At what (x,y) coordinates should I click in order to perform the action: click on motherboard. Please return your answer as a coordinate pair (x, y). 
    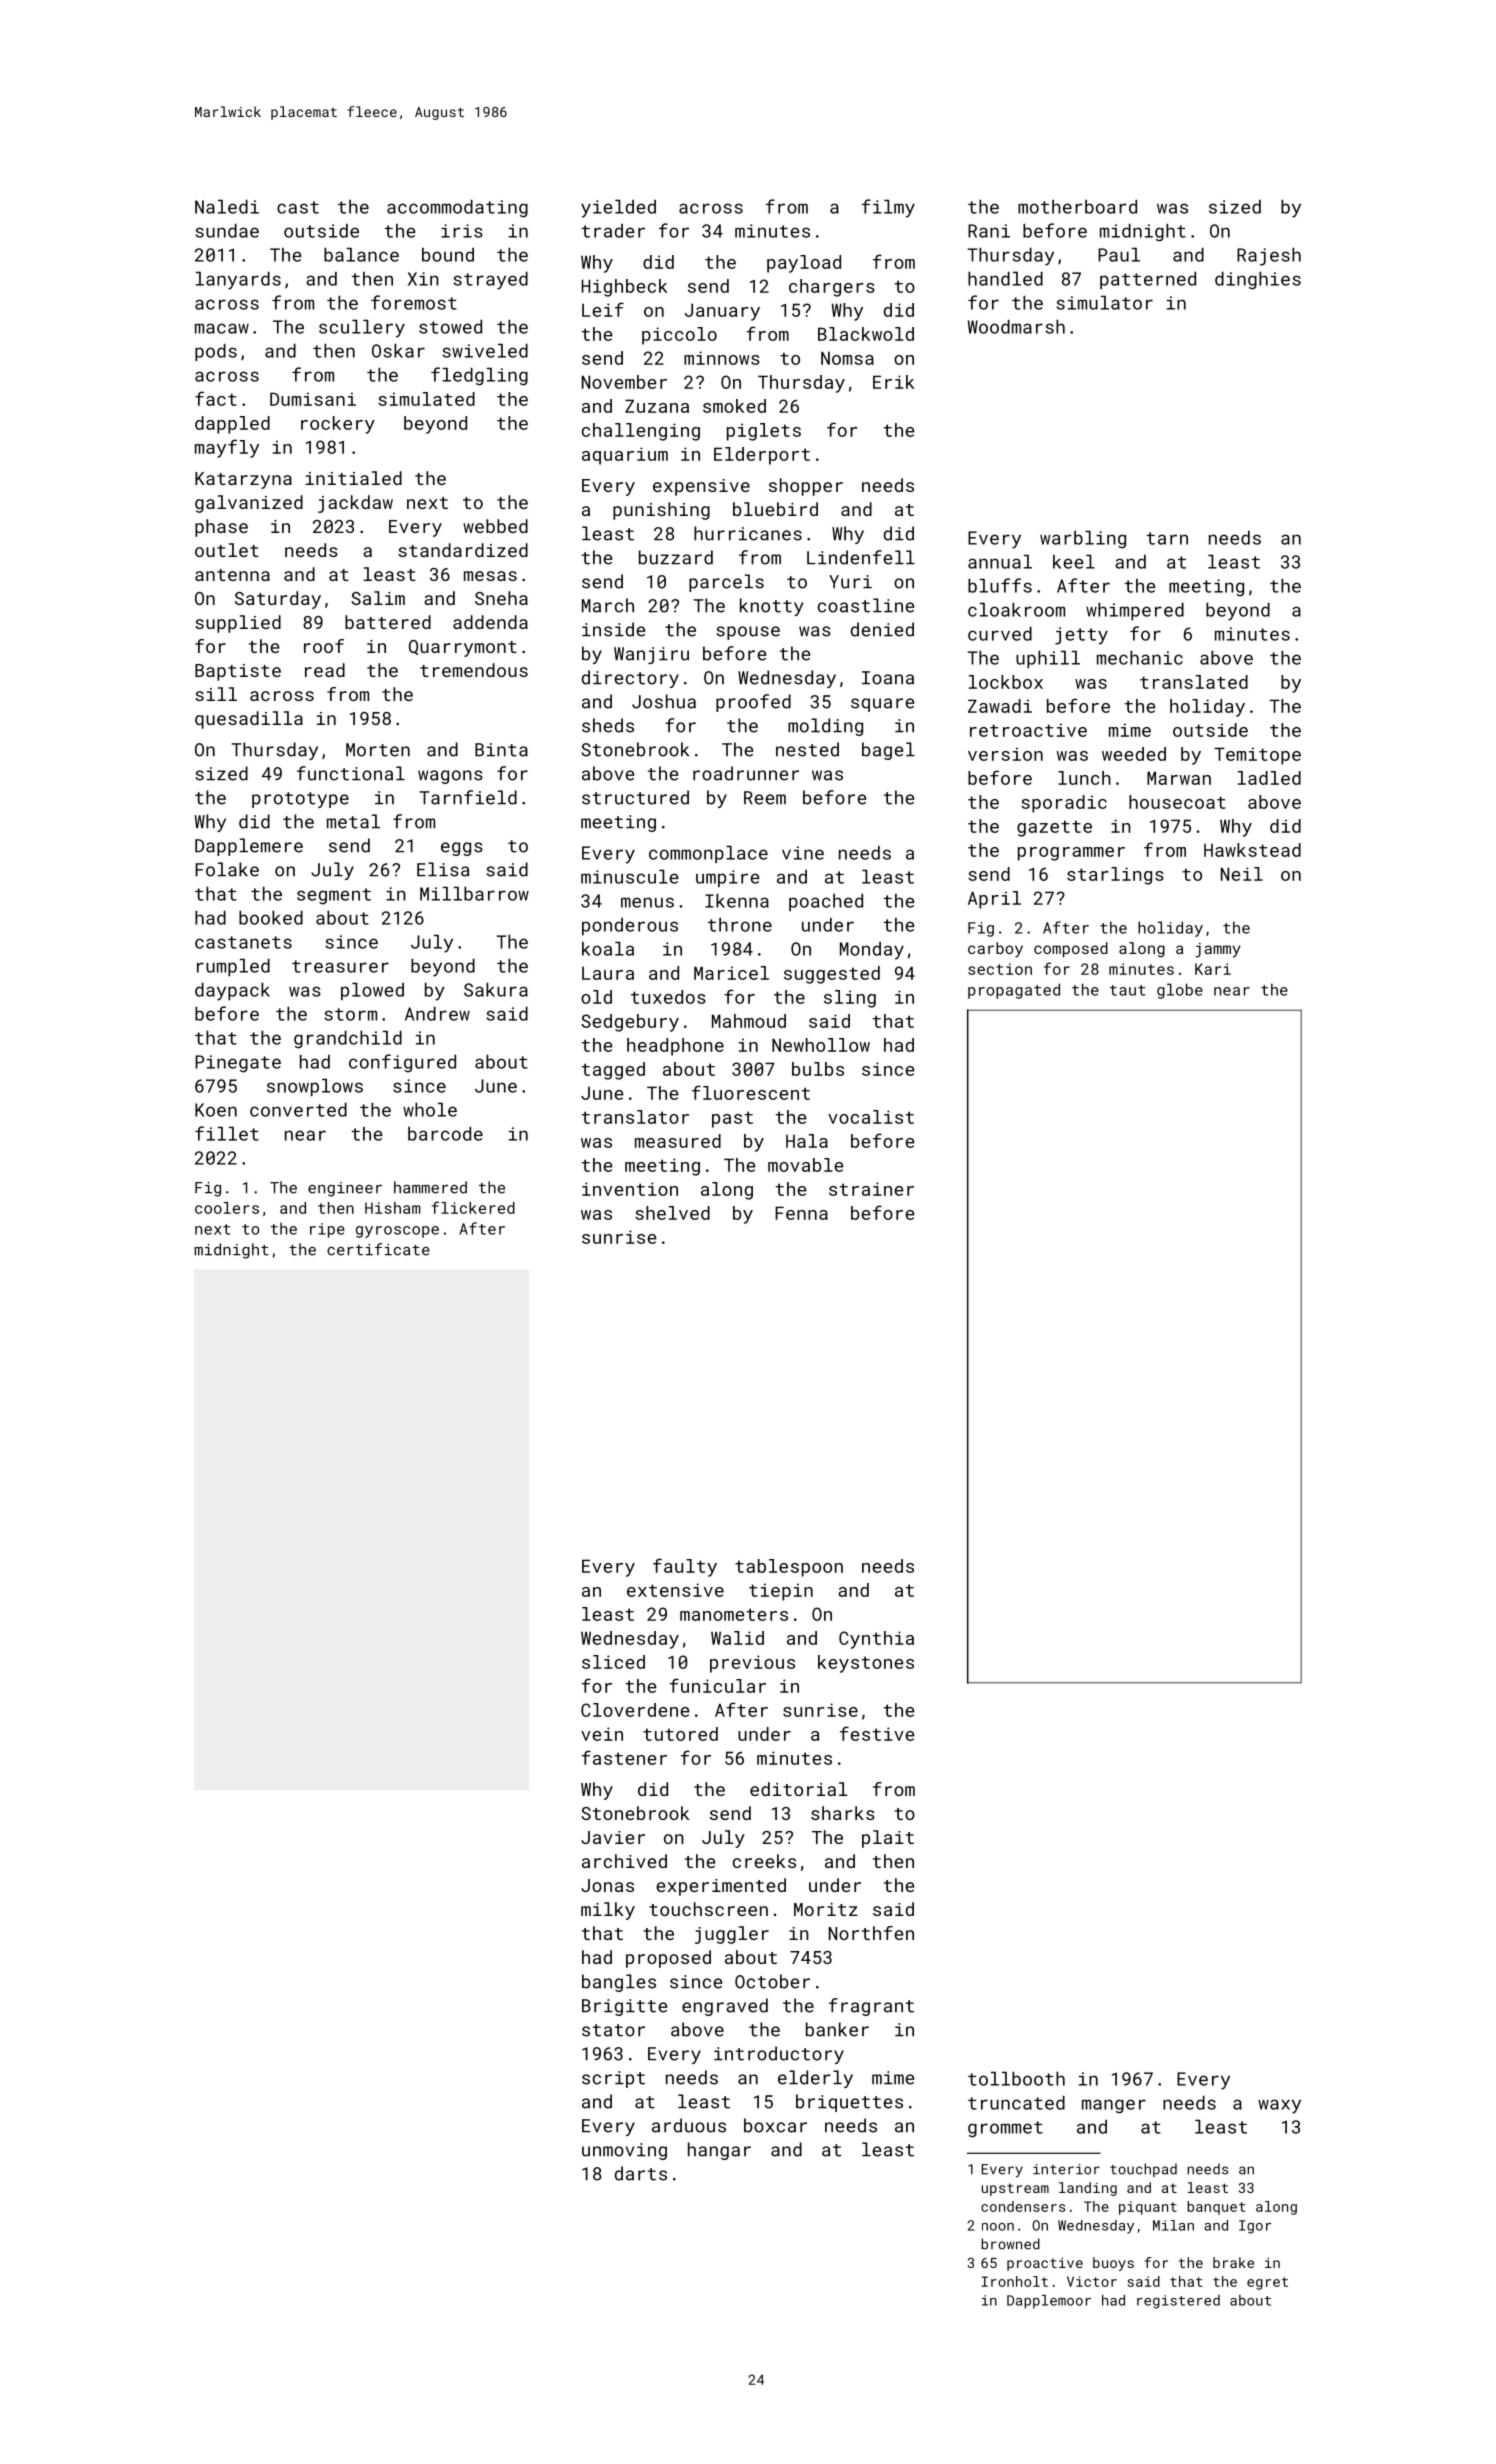
    Looking at the image, I should click on (1077, 207).
